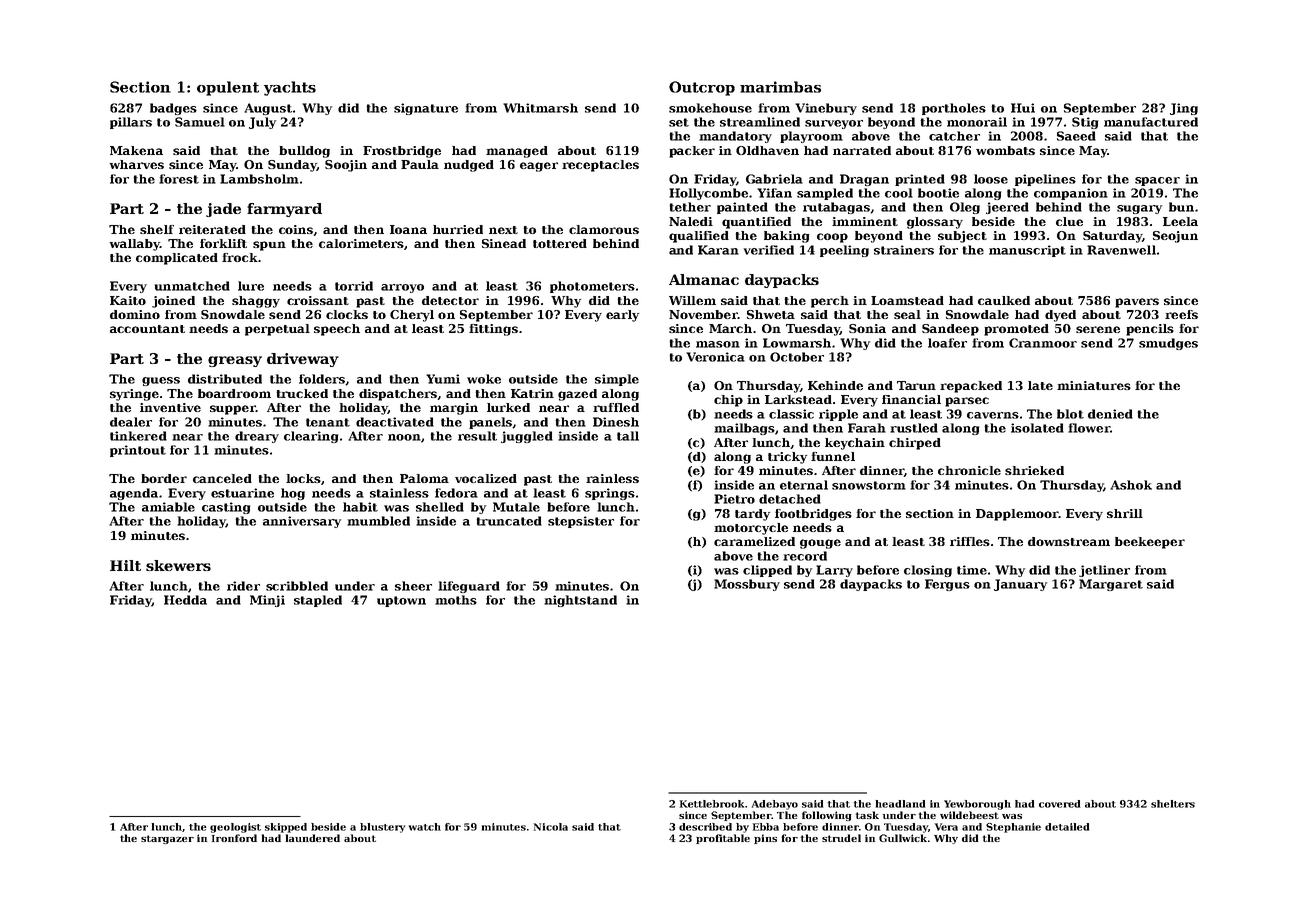 This image has width=1308, height=924. What do you see at coordinates (267, 601) in the image?
I see `Minji` at bounding box center [267, 601].
